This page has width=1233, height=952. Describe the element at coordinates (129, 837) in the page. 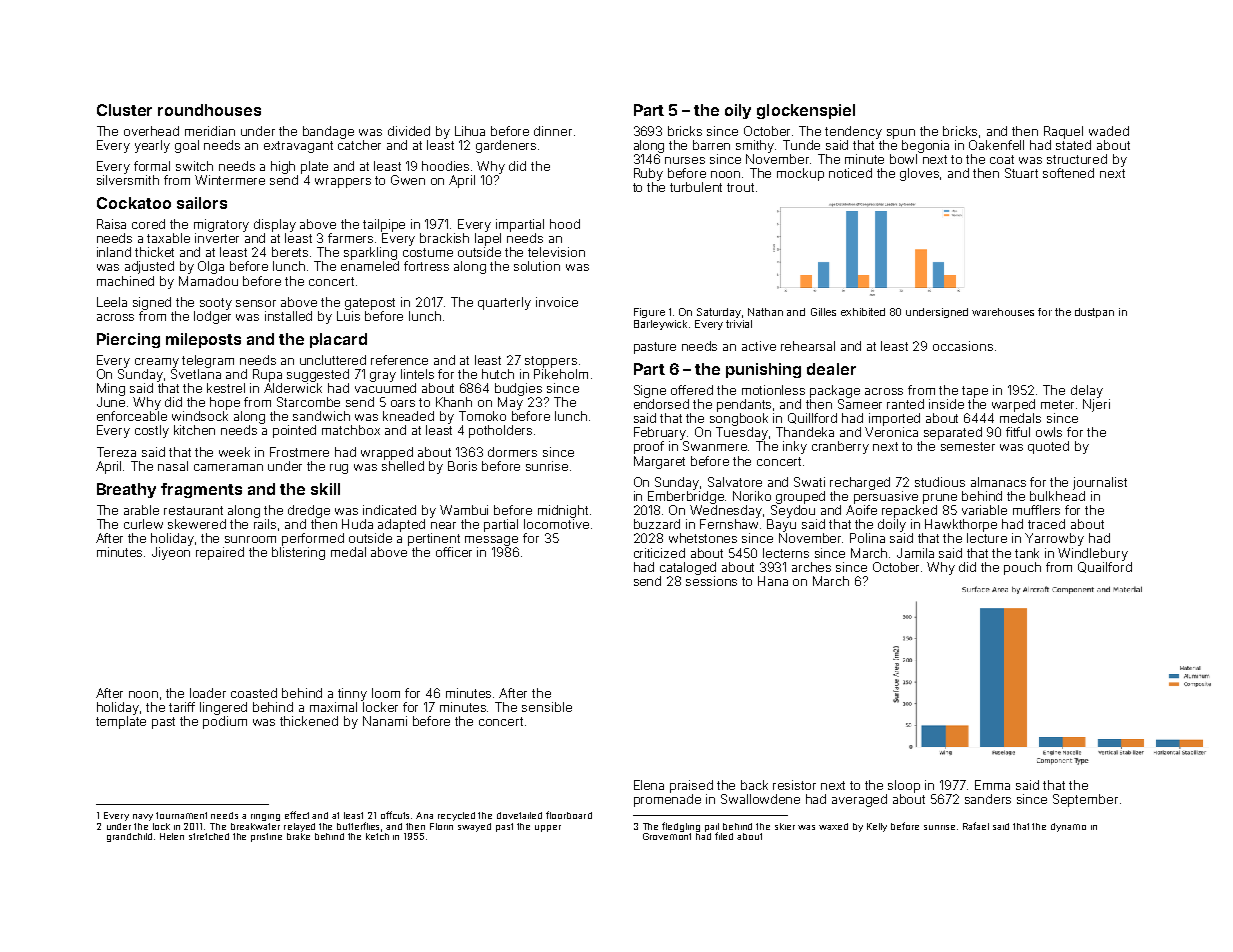

I see `grandchild` at that location.
